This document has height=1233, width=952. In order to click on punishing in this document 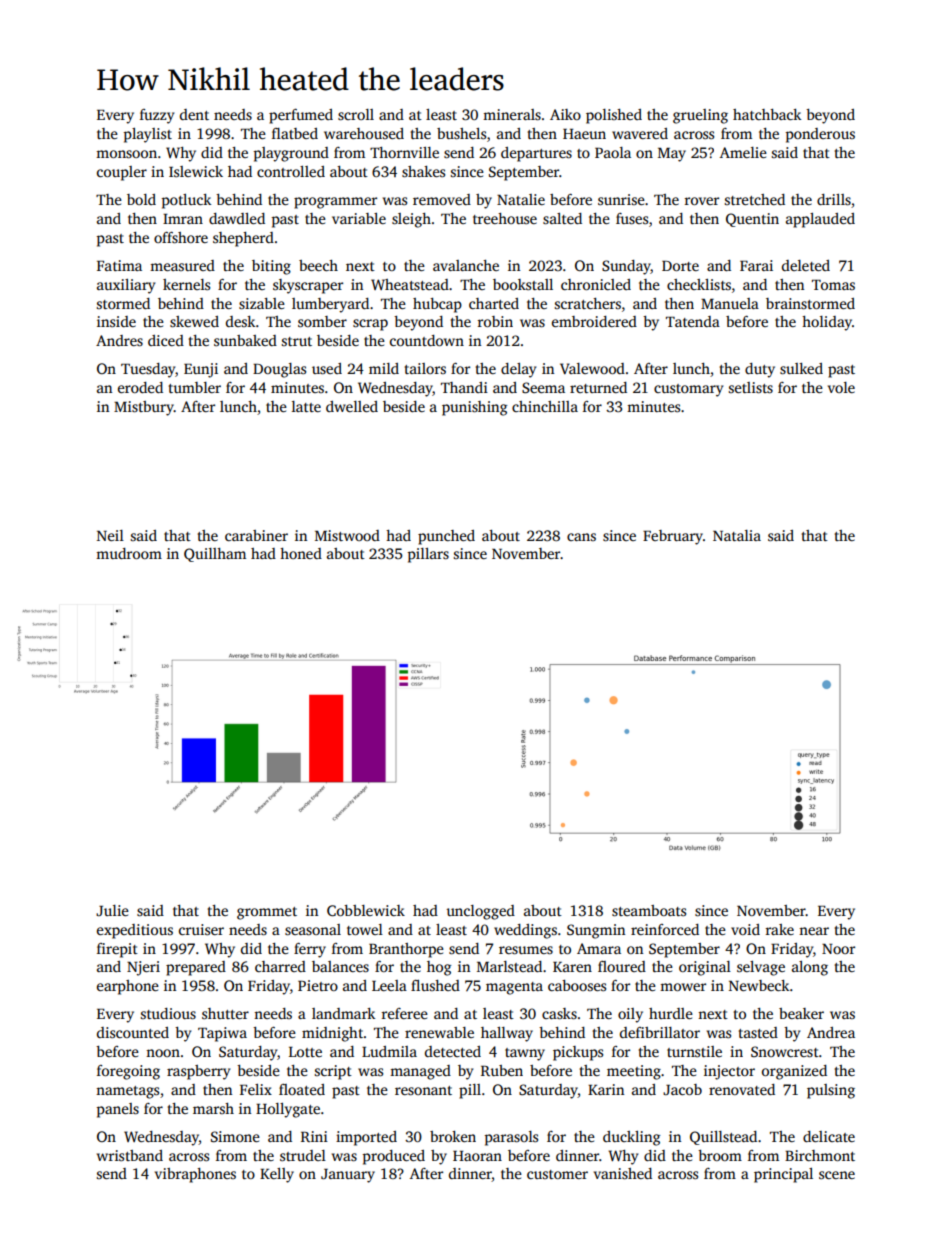, I will do `click(474, 408)`.
